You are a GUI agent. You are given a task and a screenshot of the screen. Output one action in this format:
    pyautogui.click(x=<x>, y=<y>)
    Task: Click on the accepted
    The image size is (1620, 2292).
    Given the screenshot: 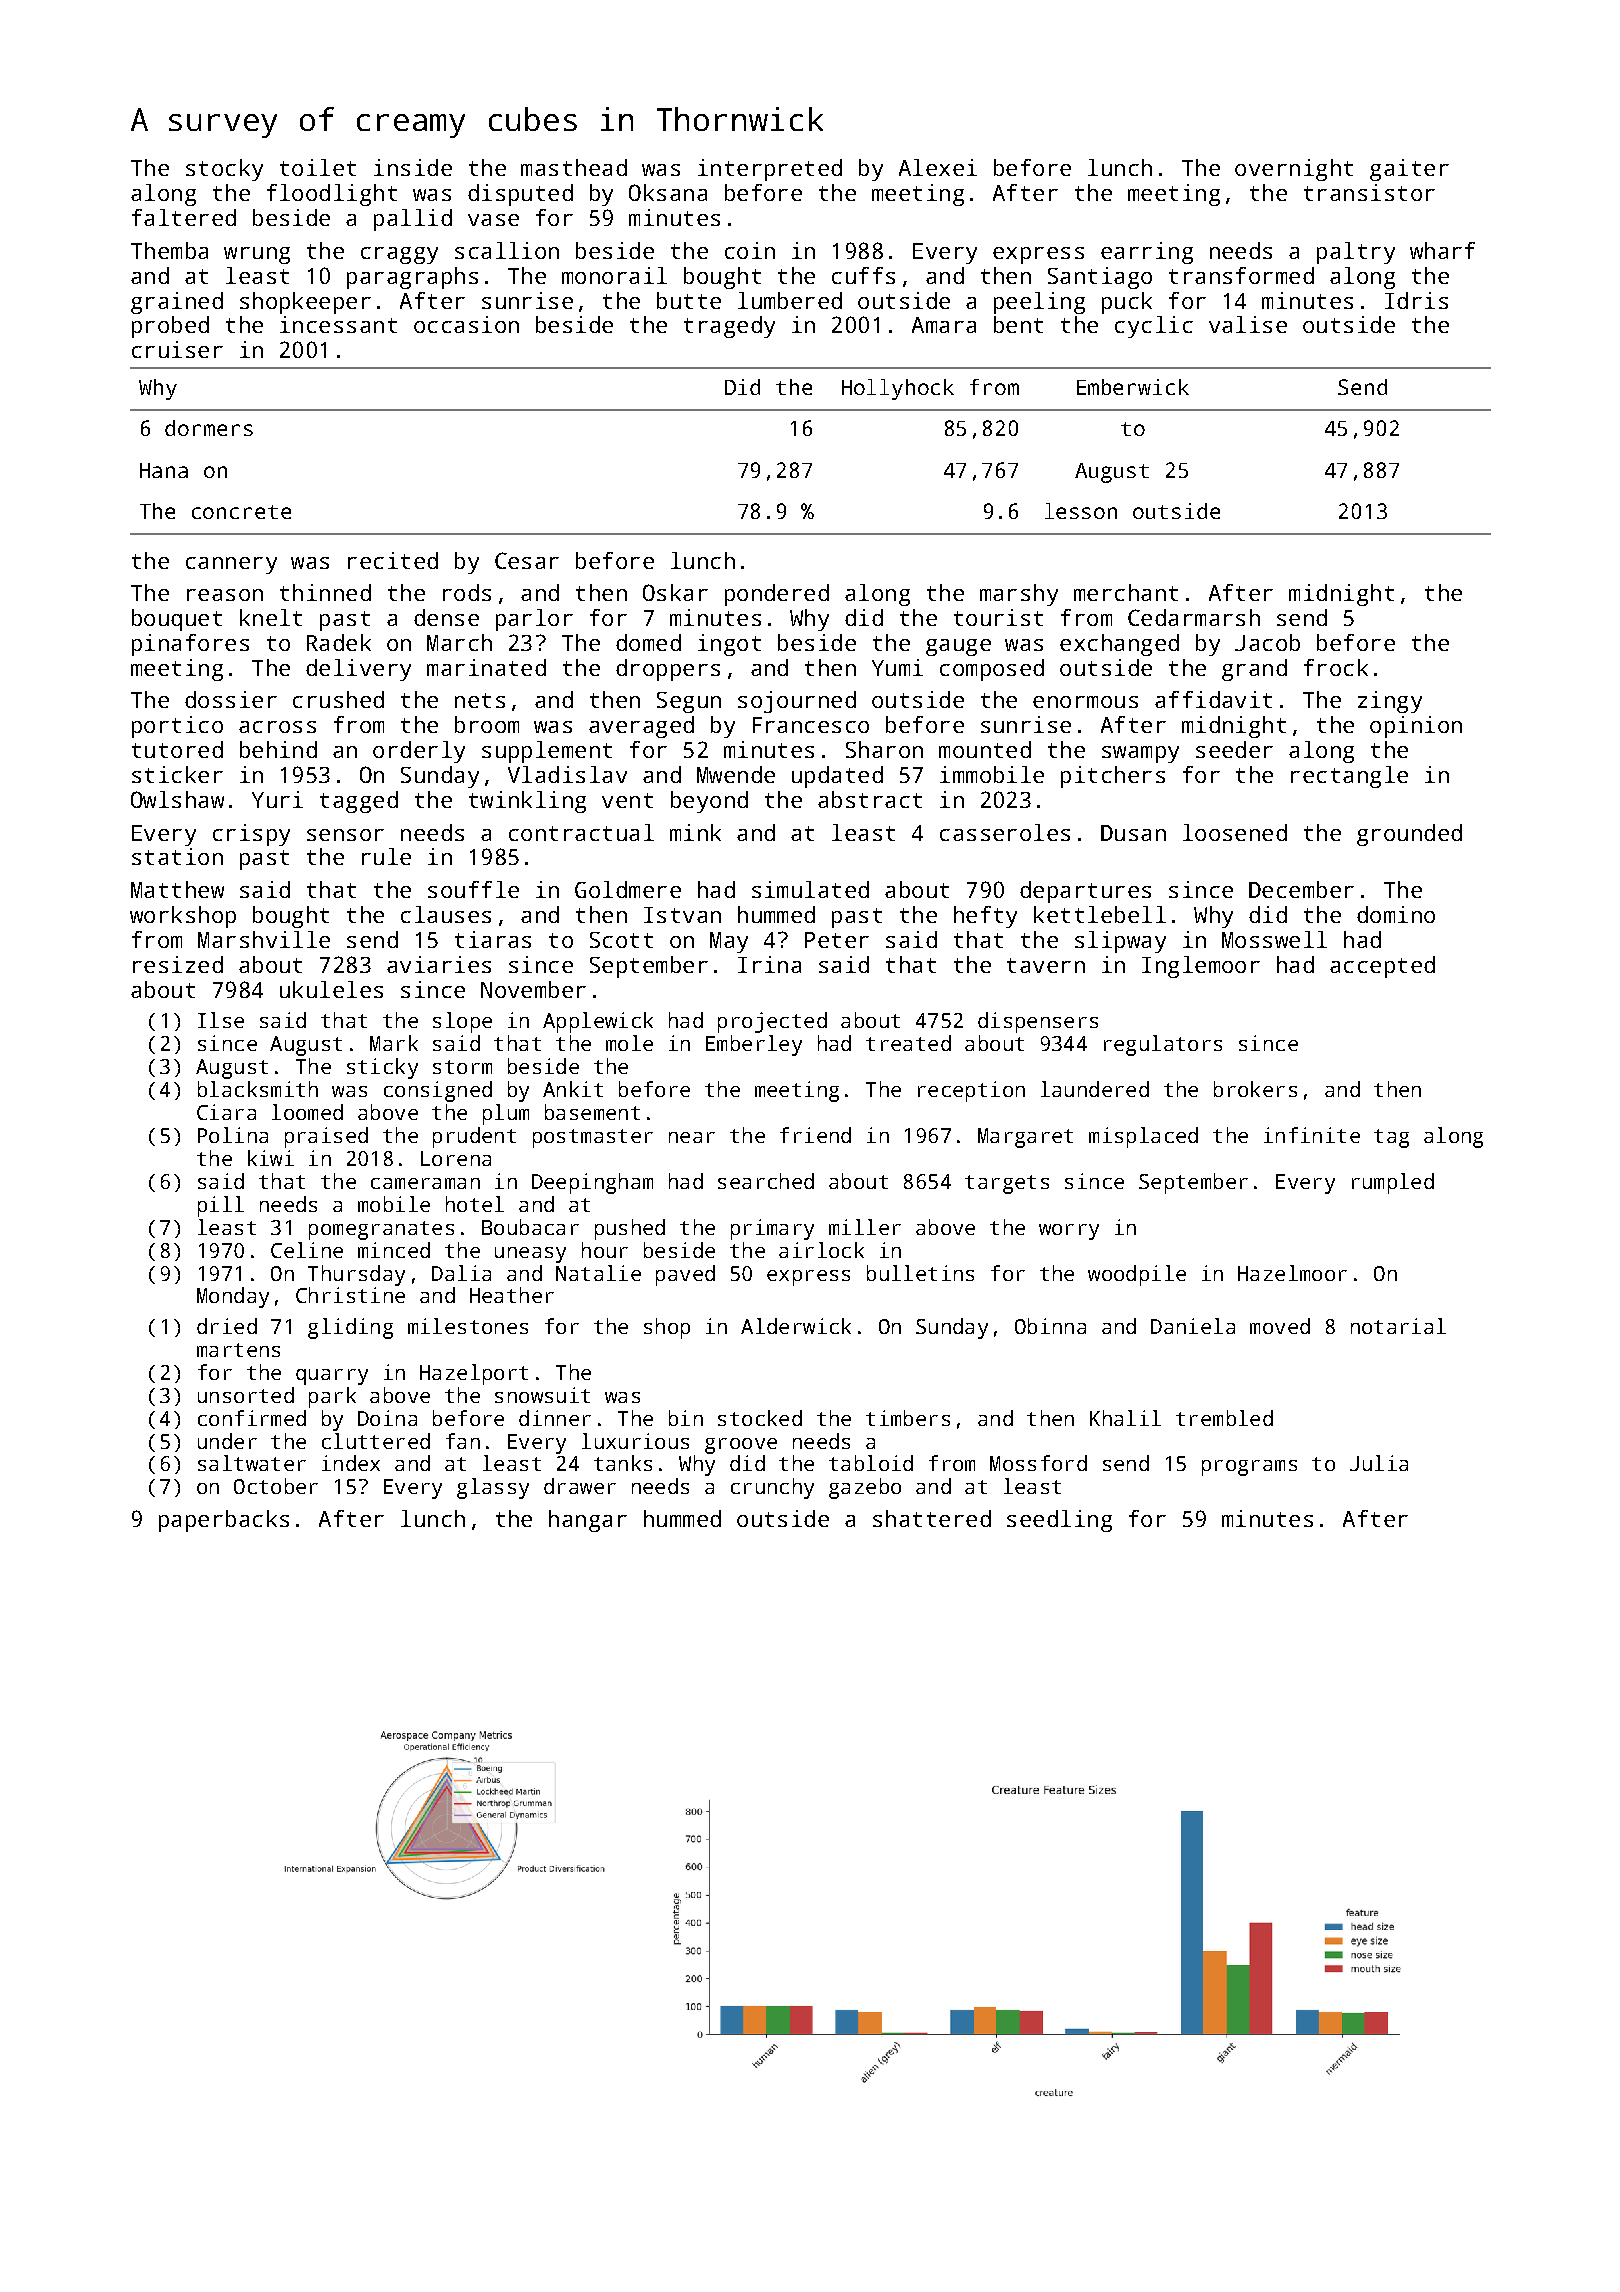 What is the action you would take?
    pyautogui.click(x=1382, y=967)
